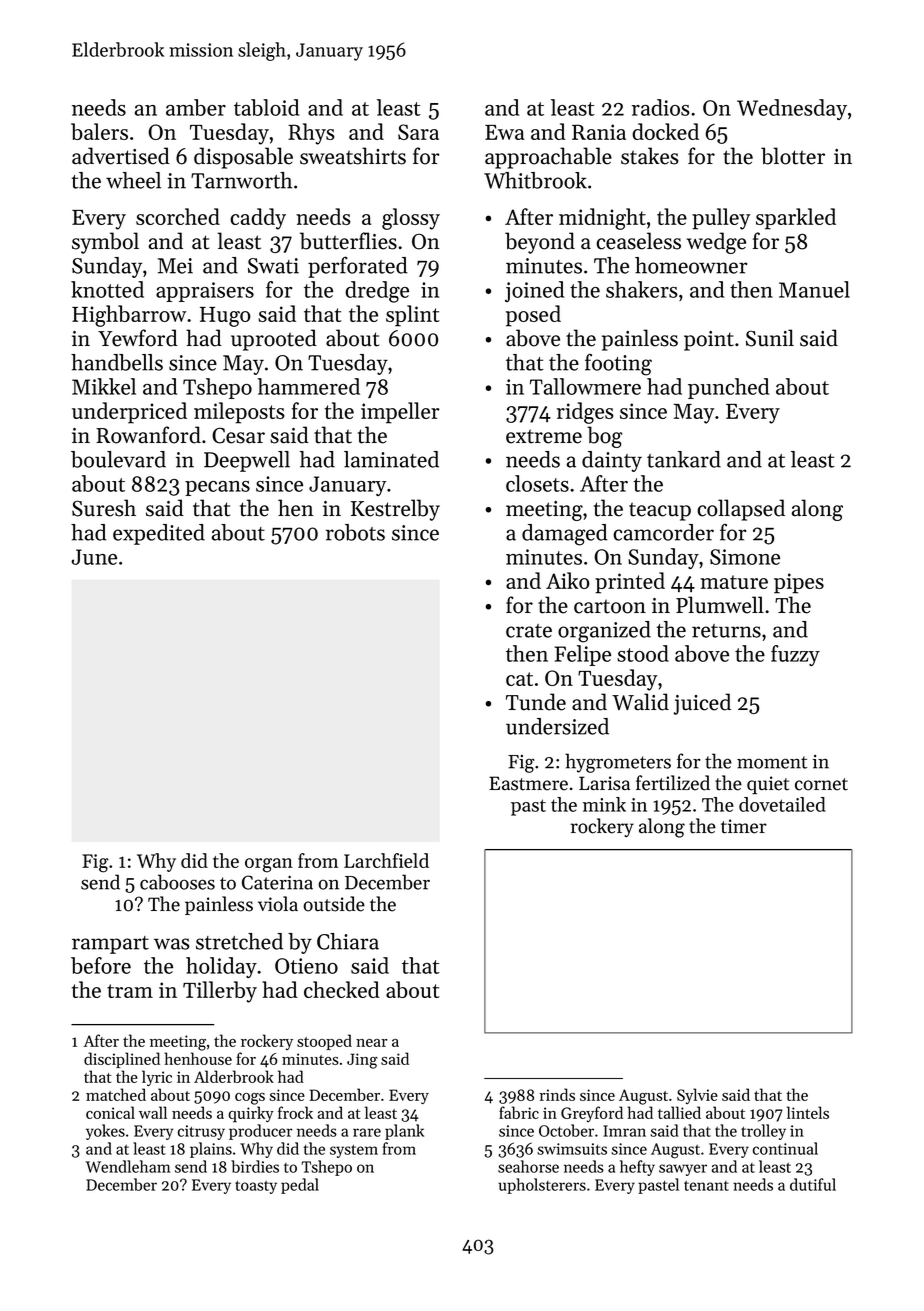  Describe the element at coordinates (104, 508) in the screenshot. I see `Suresh` at that location.
